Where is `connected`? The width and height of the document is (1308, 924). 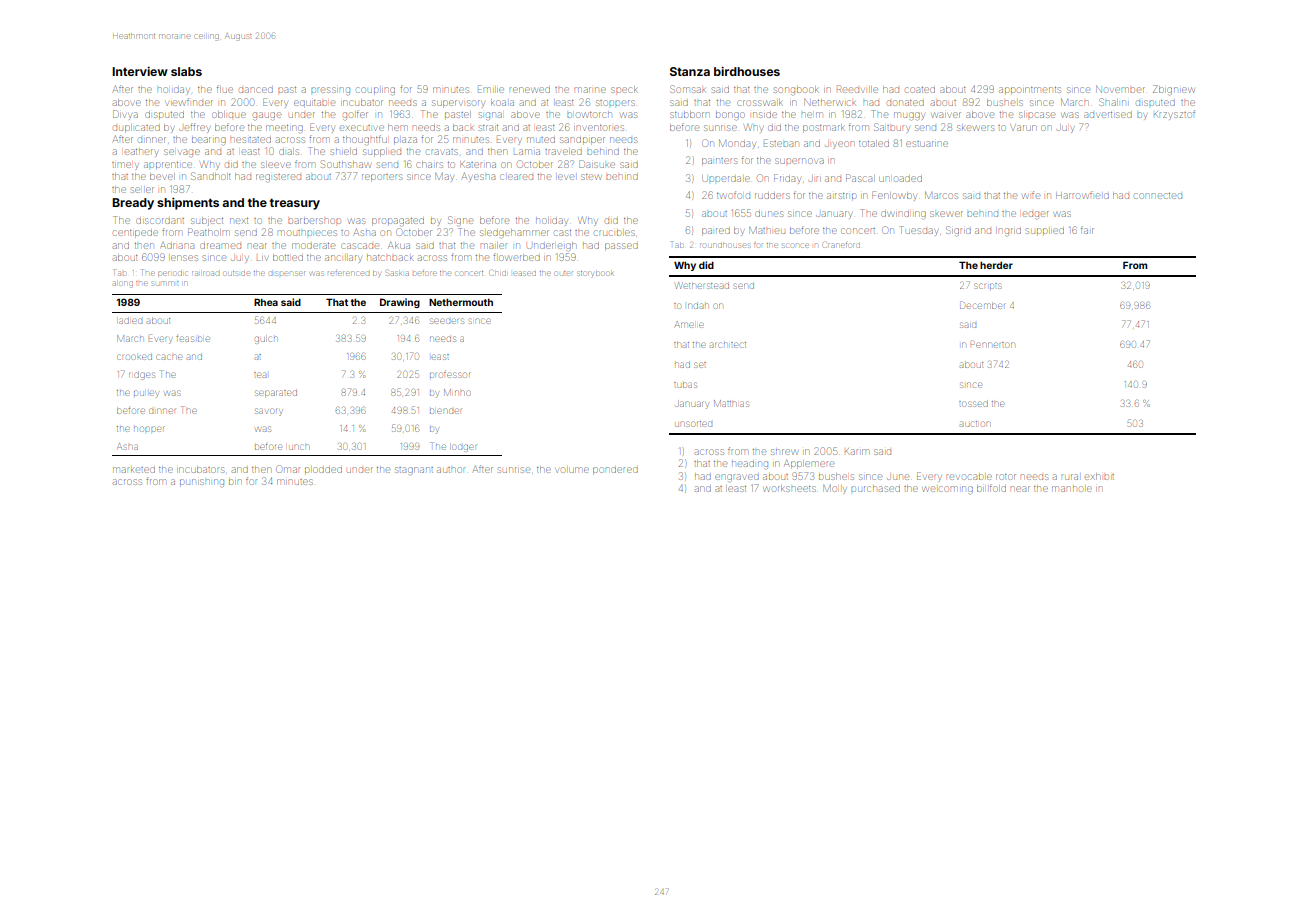
connected is located at coordinates (1158, 196).
